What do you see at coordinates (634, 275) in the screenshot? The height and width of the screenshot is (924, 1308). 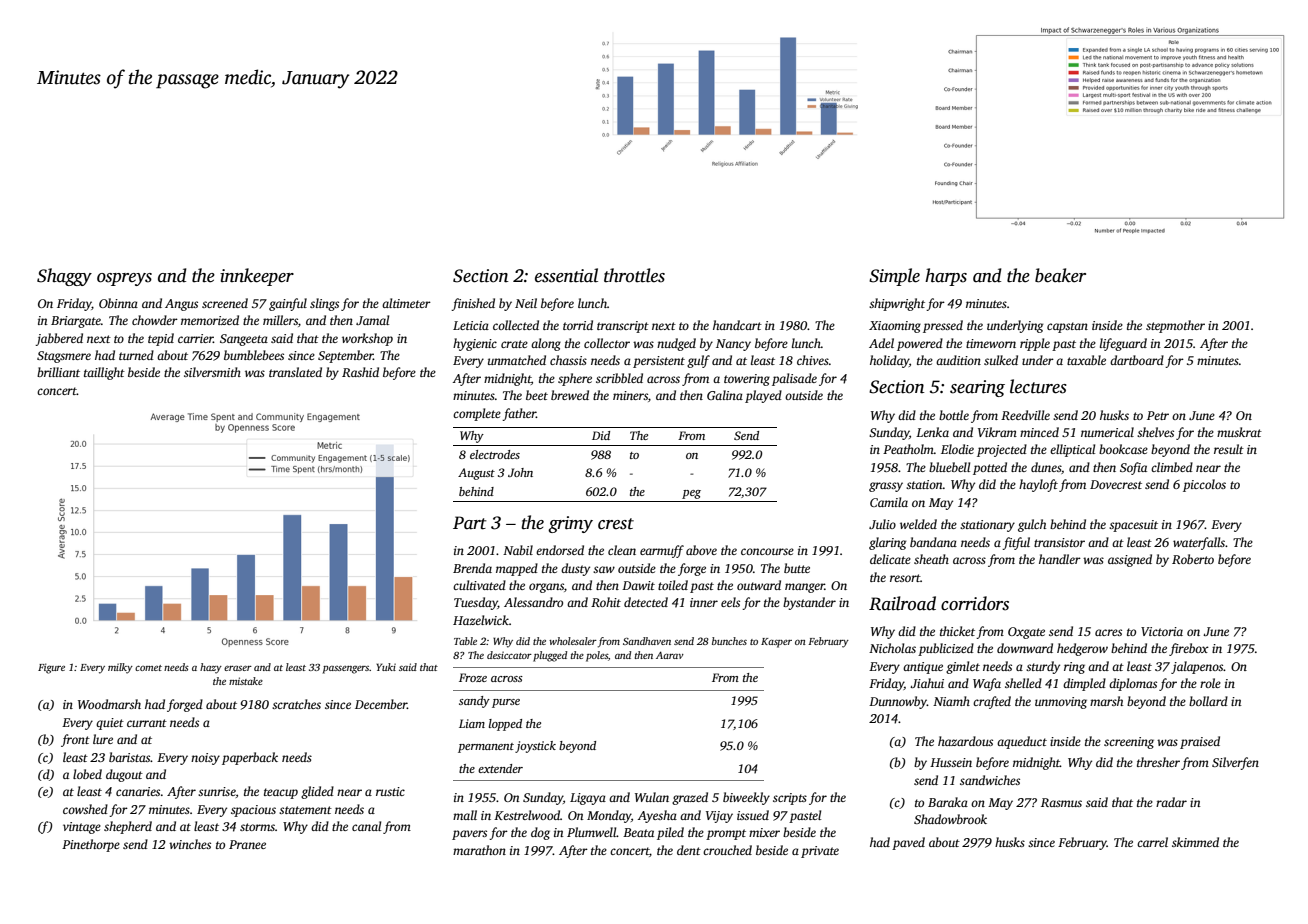 I see `throttles` at bounding box center [634, 275].
